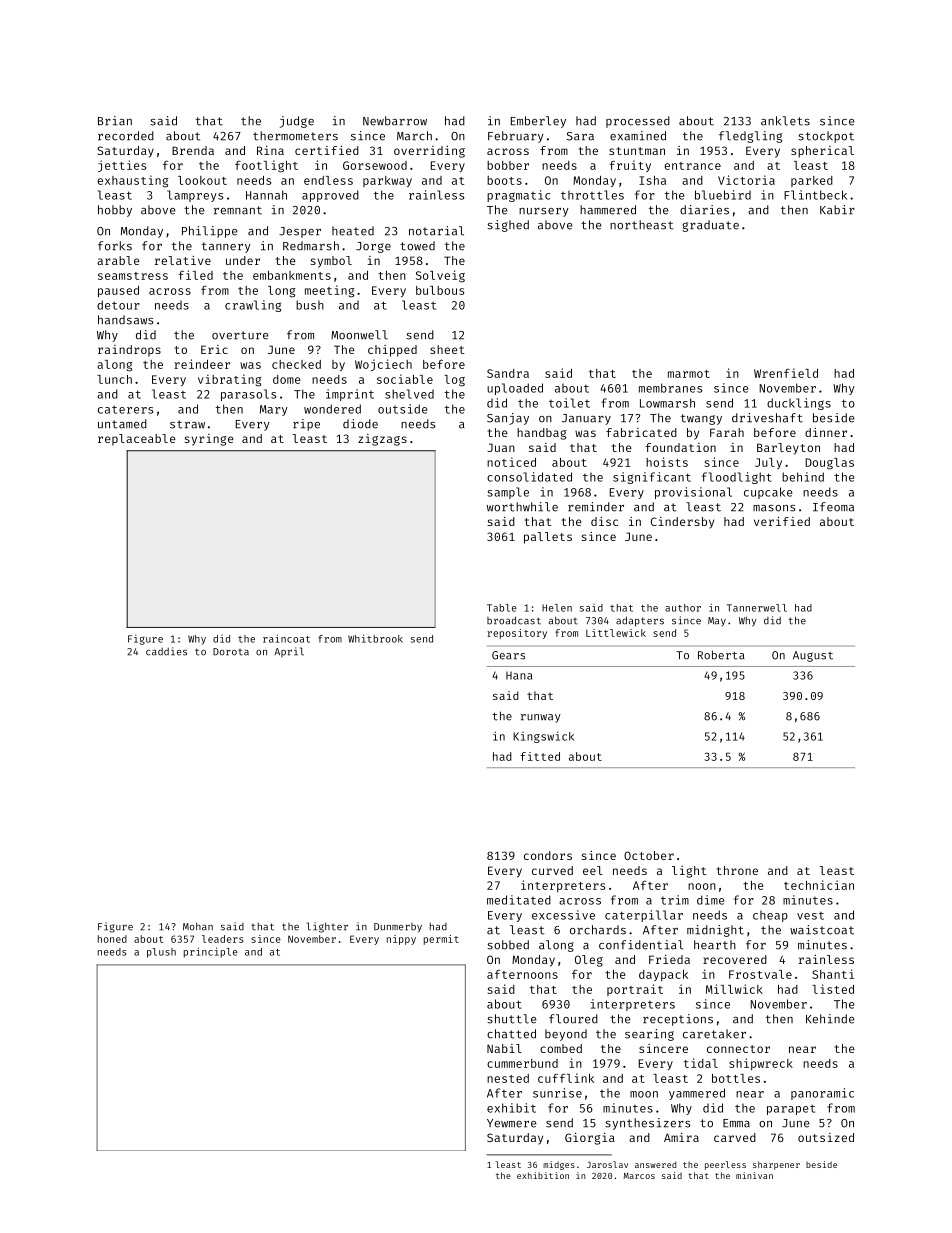  I want to click on plush, so click(161, 953).
